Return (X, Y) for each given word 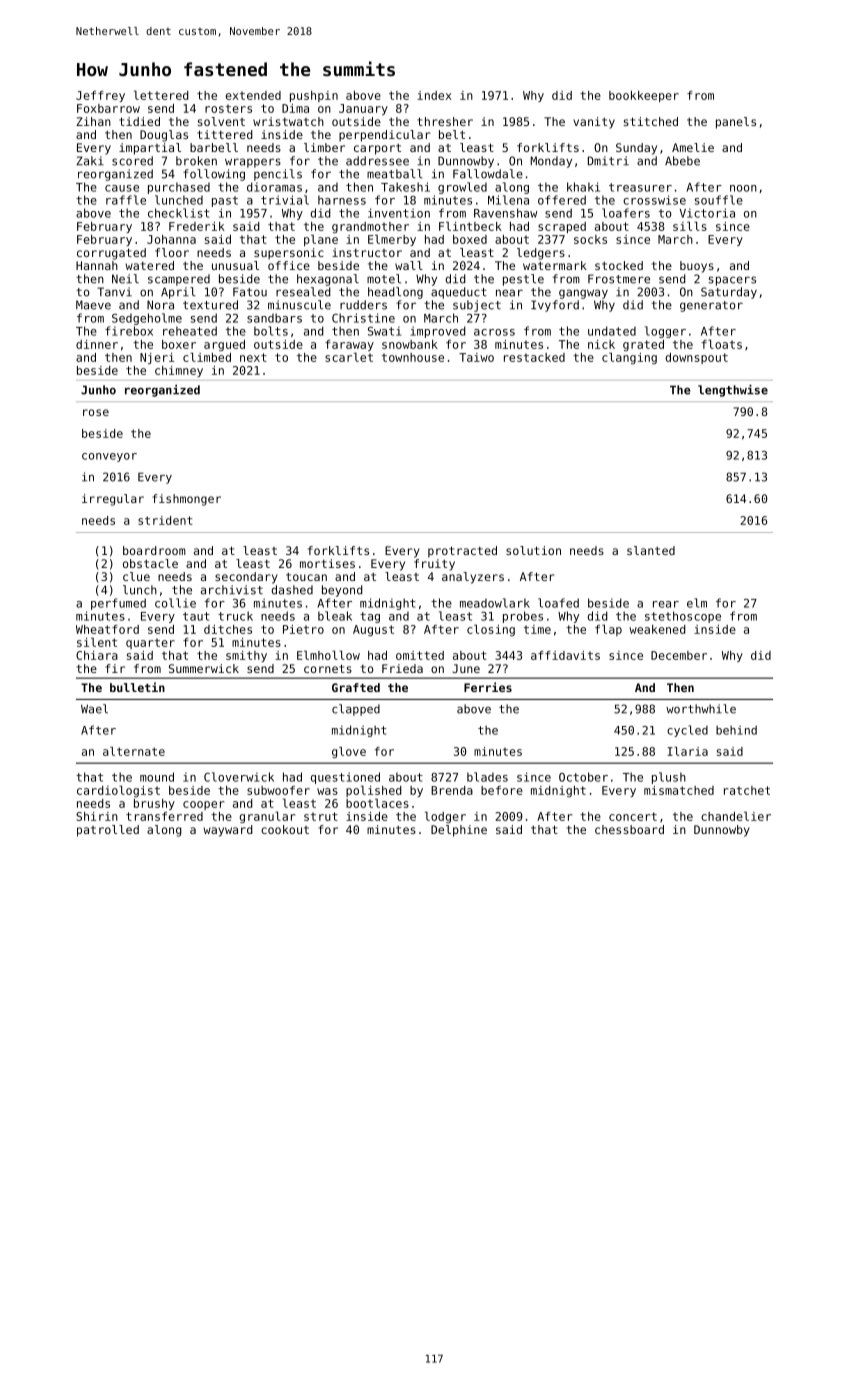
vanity (594, 123)
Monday (551, 162)
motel (384, 279)
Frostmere (619, 279)
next (253, 357)
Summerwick (204, 668)
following (214, 175)
